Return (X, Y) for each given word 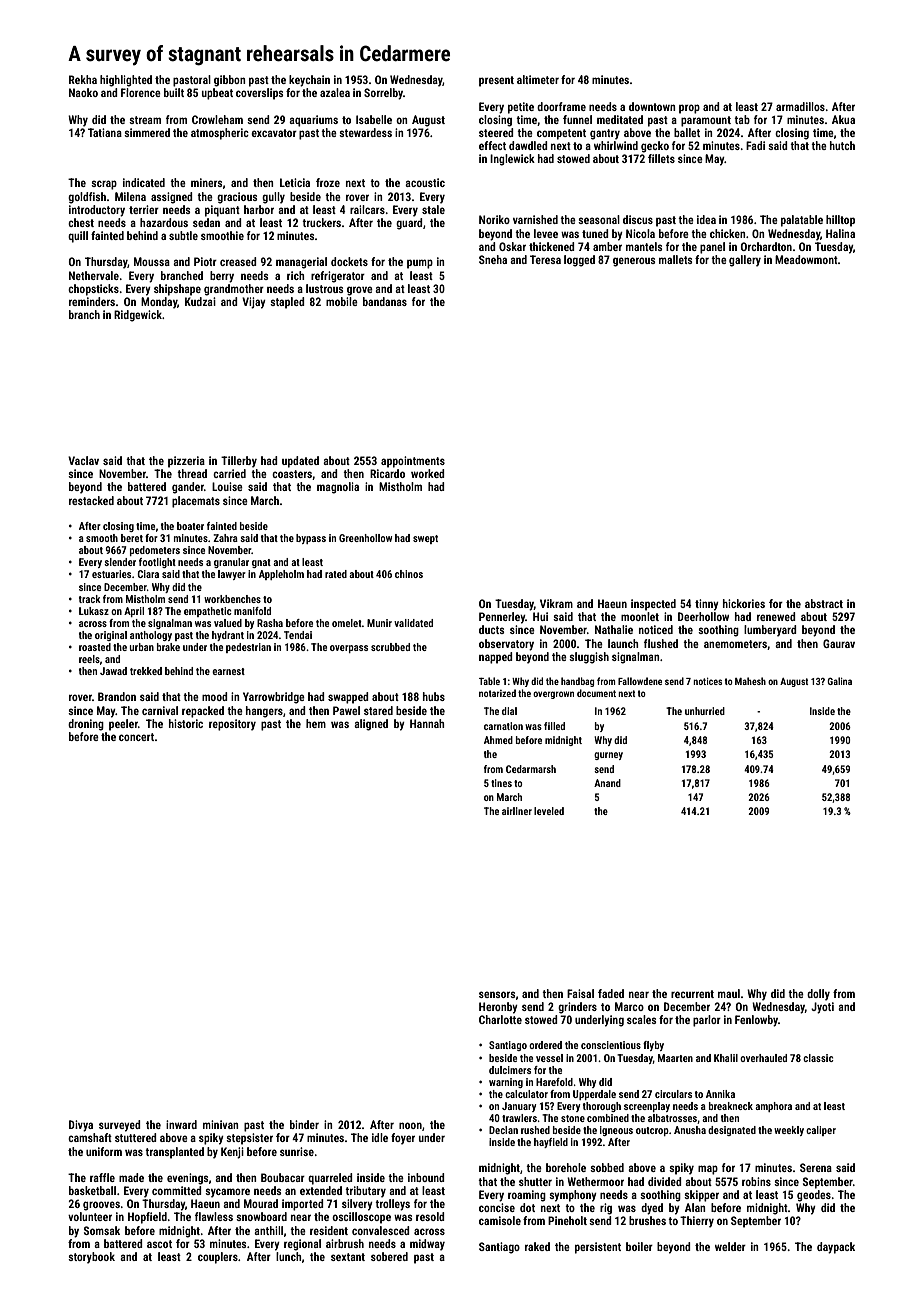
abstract (824, 603)
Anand (607, 783)
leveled (549, 811)
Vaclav (83, 460)
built (174, 92)
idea (706, 219)
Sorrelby (383, 94)
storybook (91, 1258)
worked (428, 473)
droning (86, 725)
